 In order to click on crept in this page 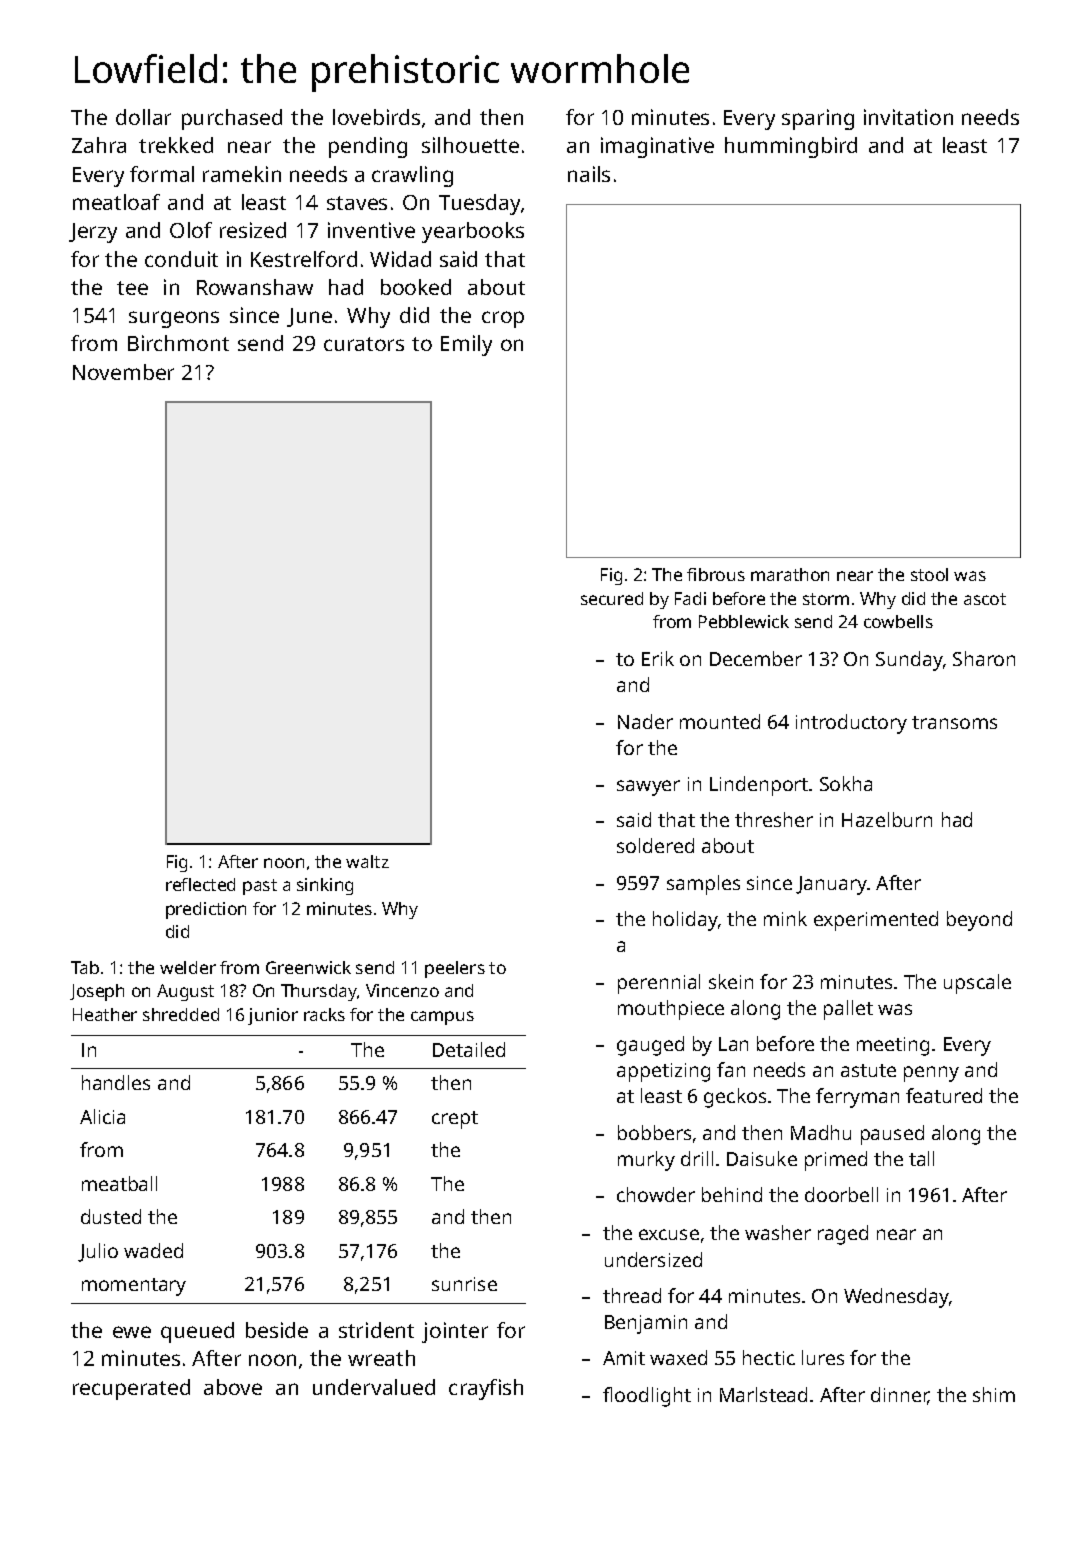, I will do `click(455, 1120)`.
